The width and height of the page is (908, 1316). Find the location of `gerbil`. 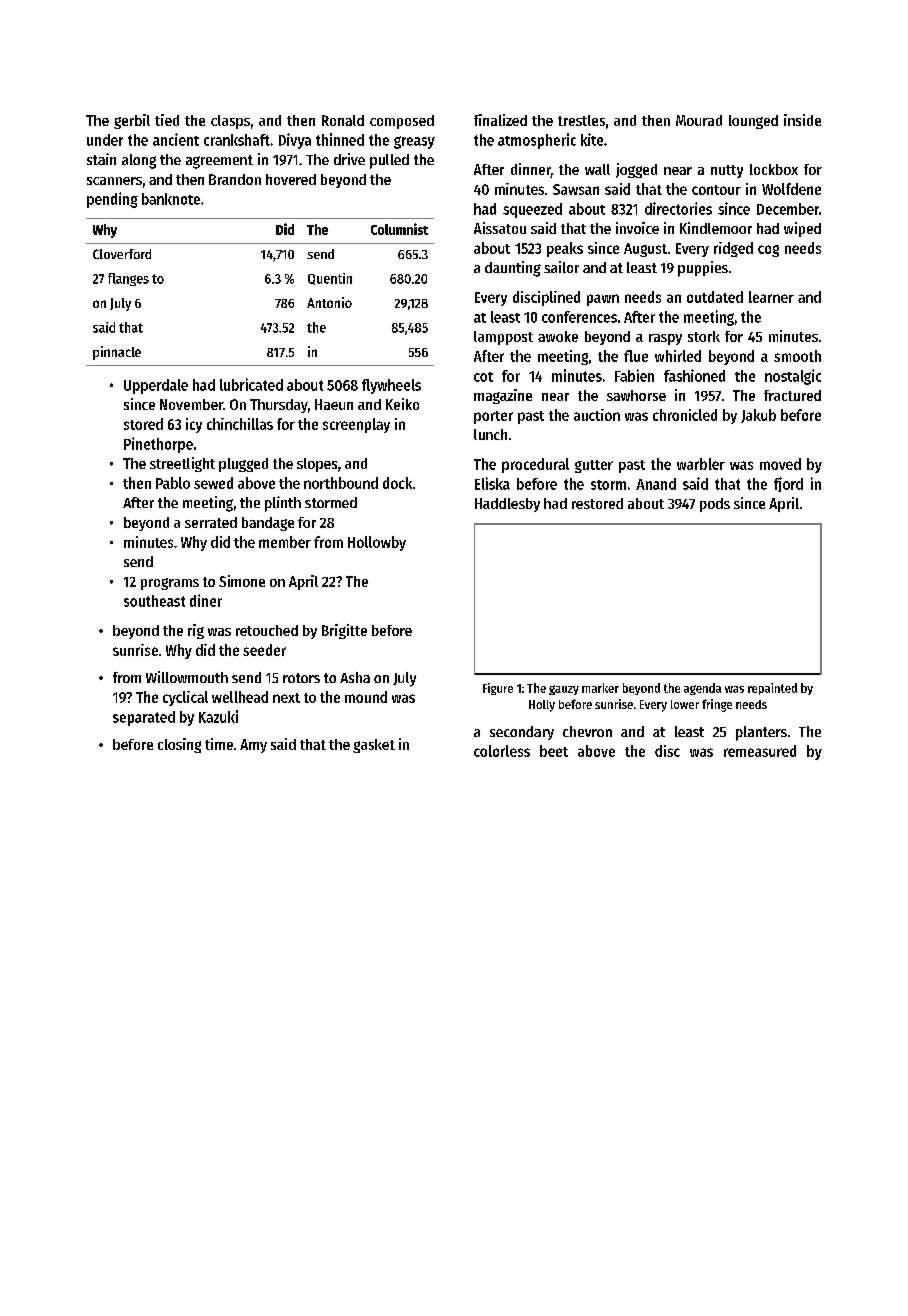

gerbil is located at coordinates (132, 121).
